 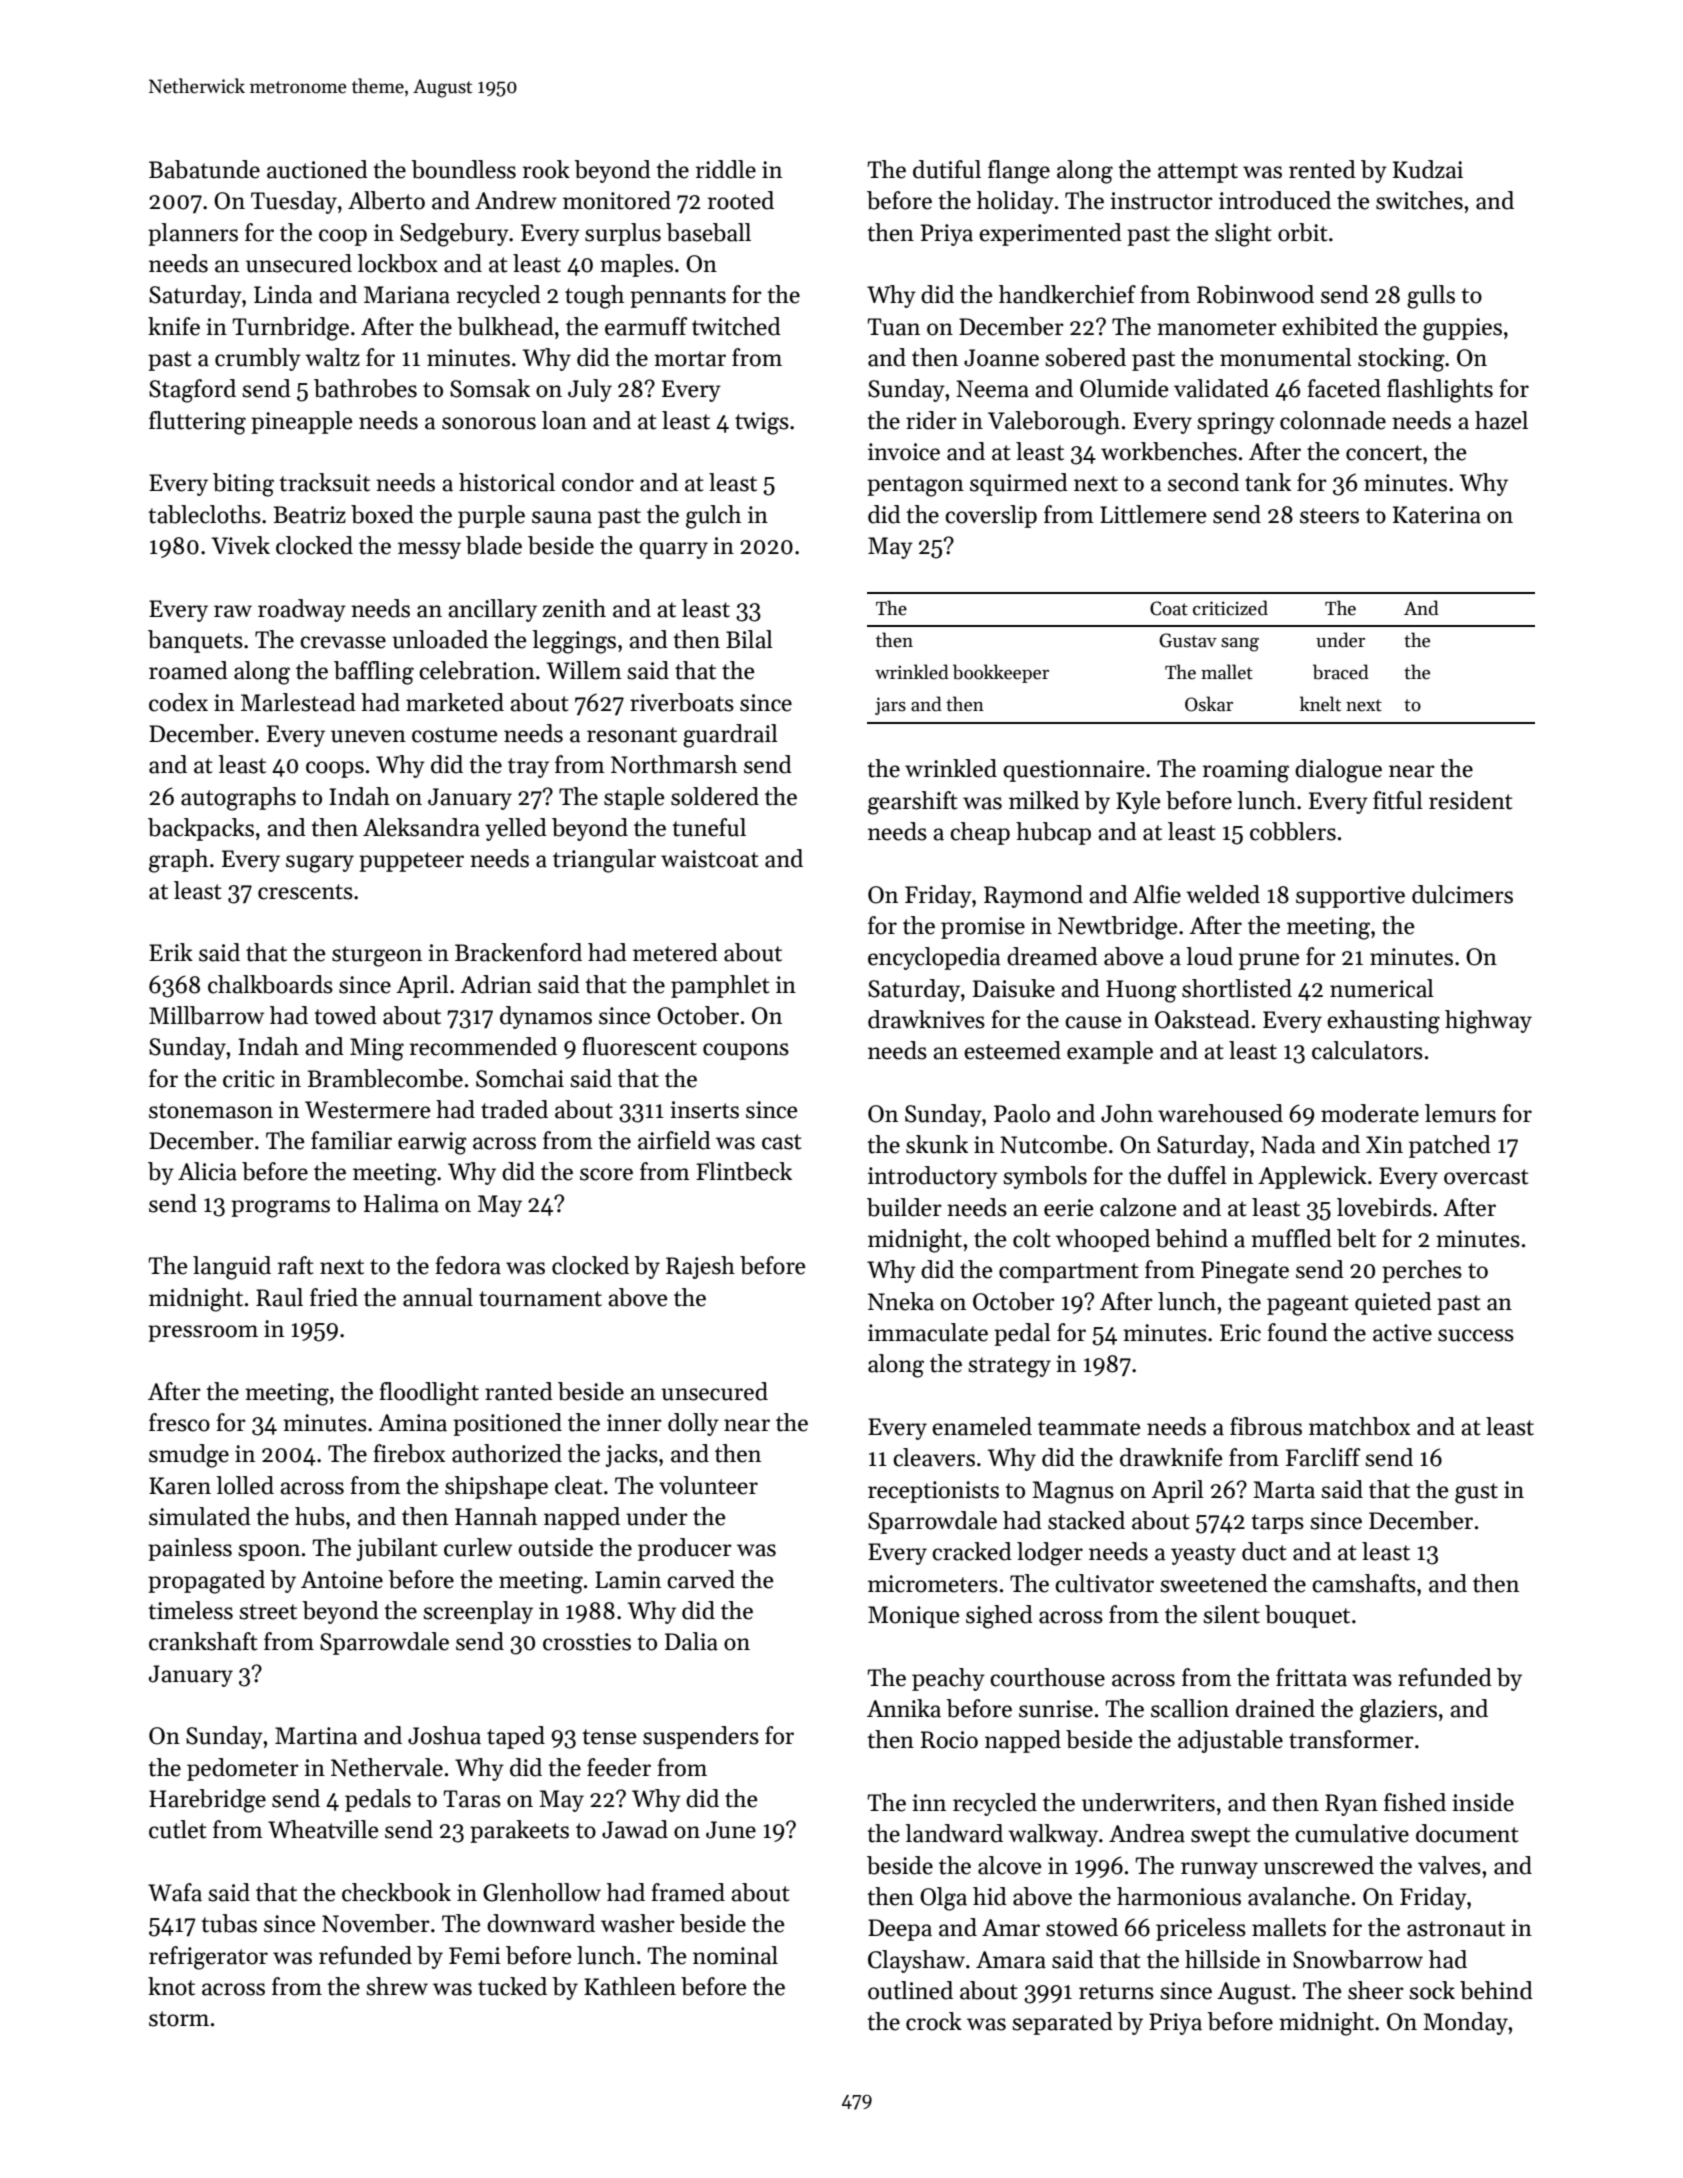 What do you see at coordinates (268, 1612) in the document?
I see `street` at bounding box center [268, 1612].
